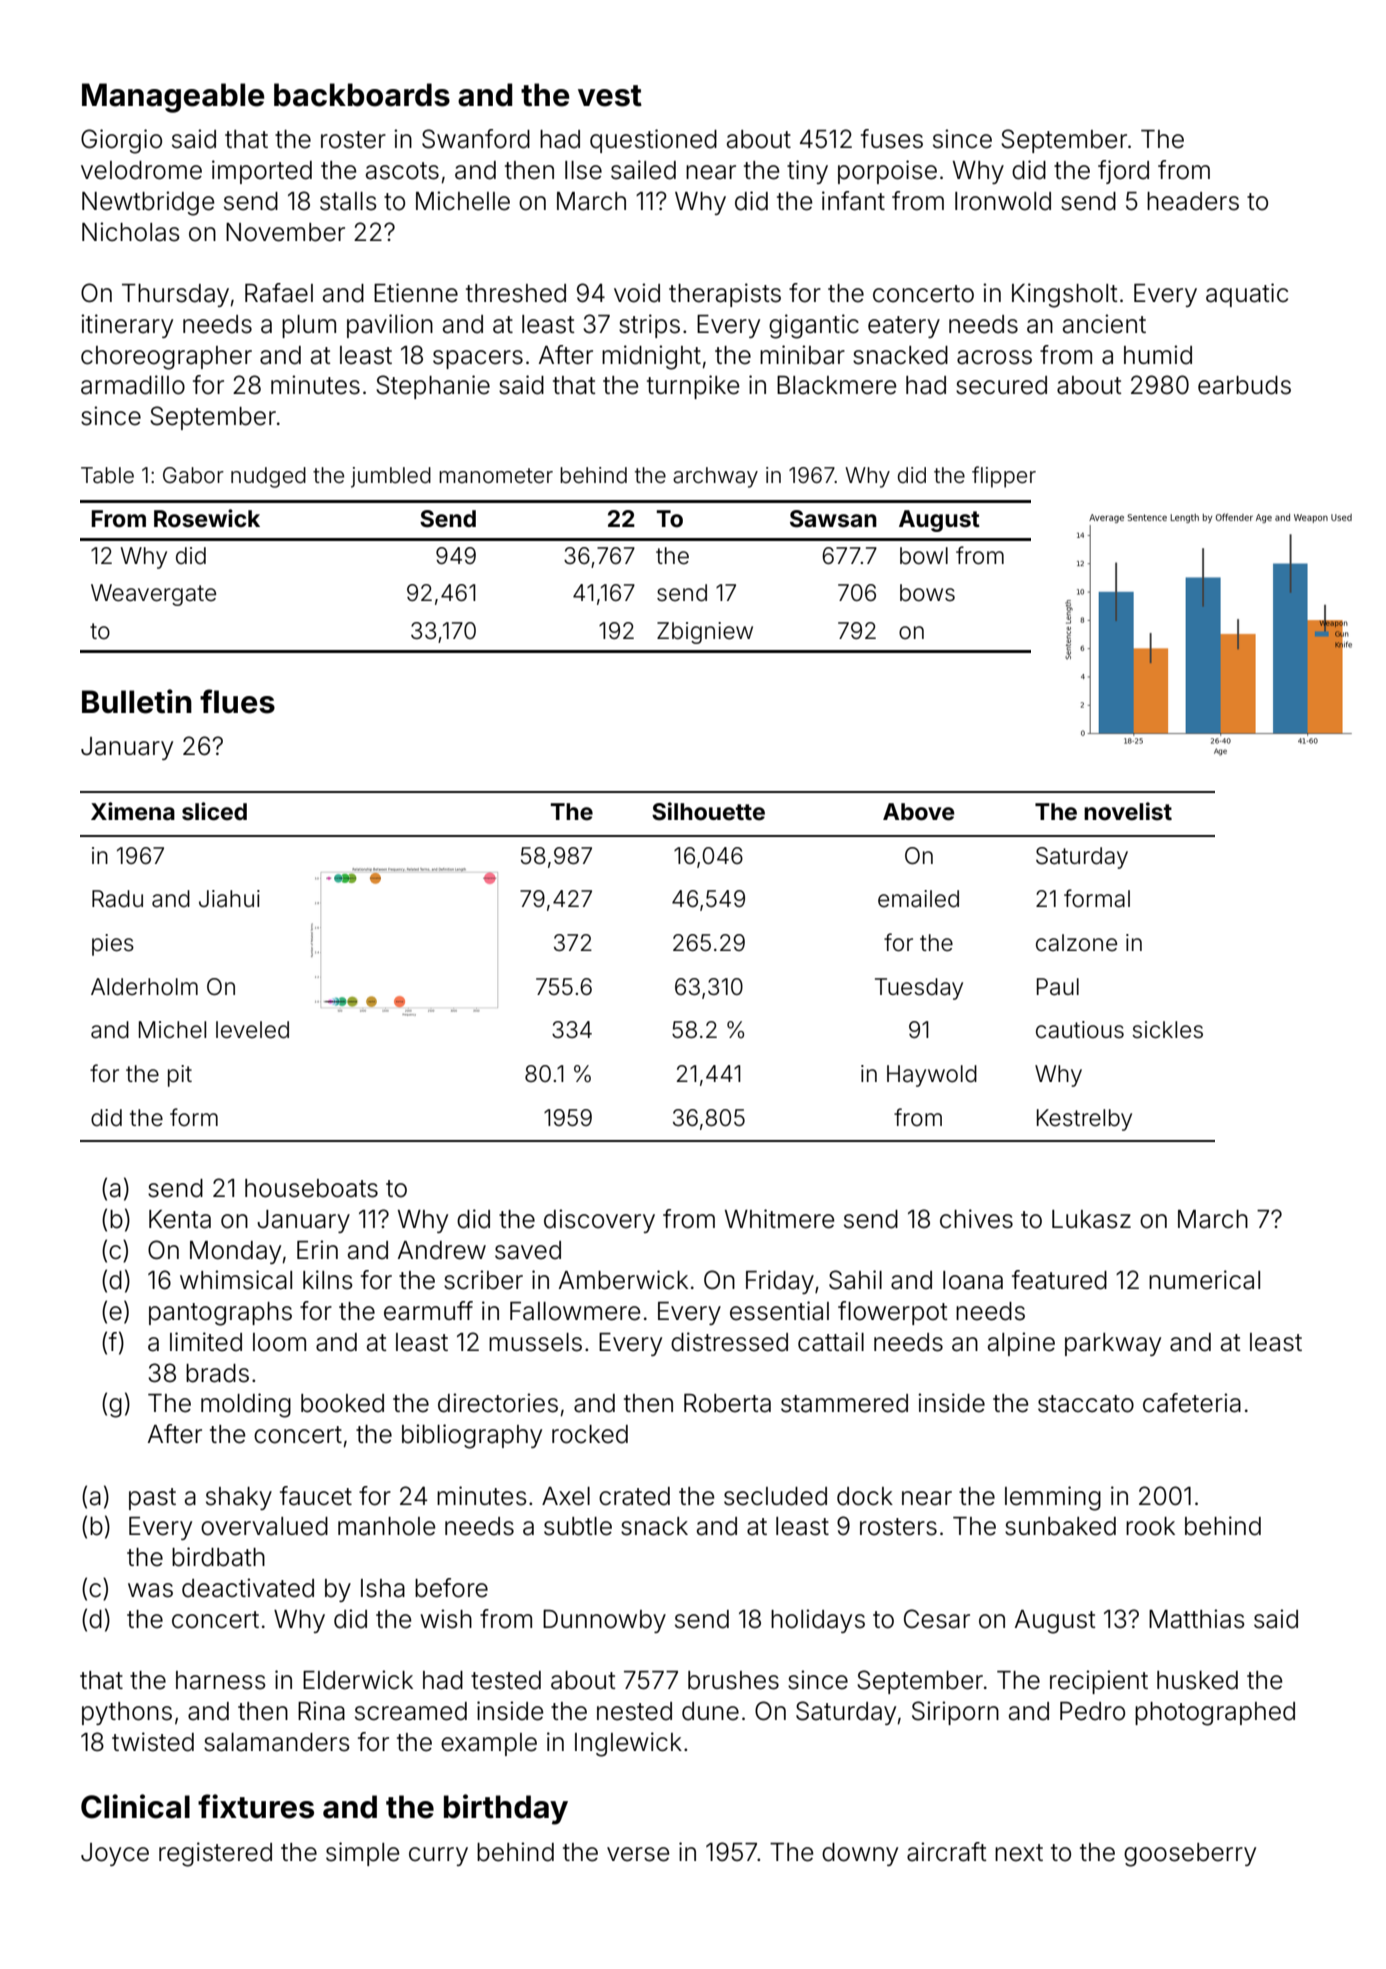  What do you see at coordinates (1247, 295) in the image?
I see `aquatic` at bounding box center [1247, 295].
